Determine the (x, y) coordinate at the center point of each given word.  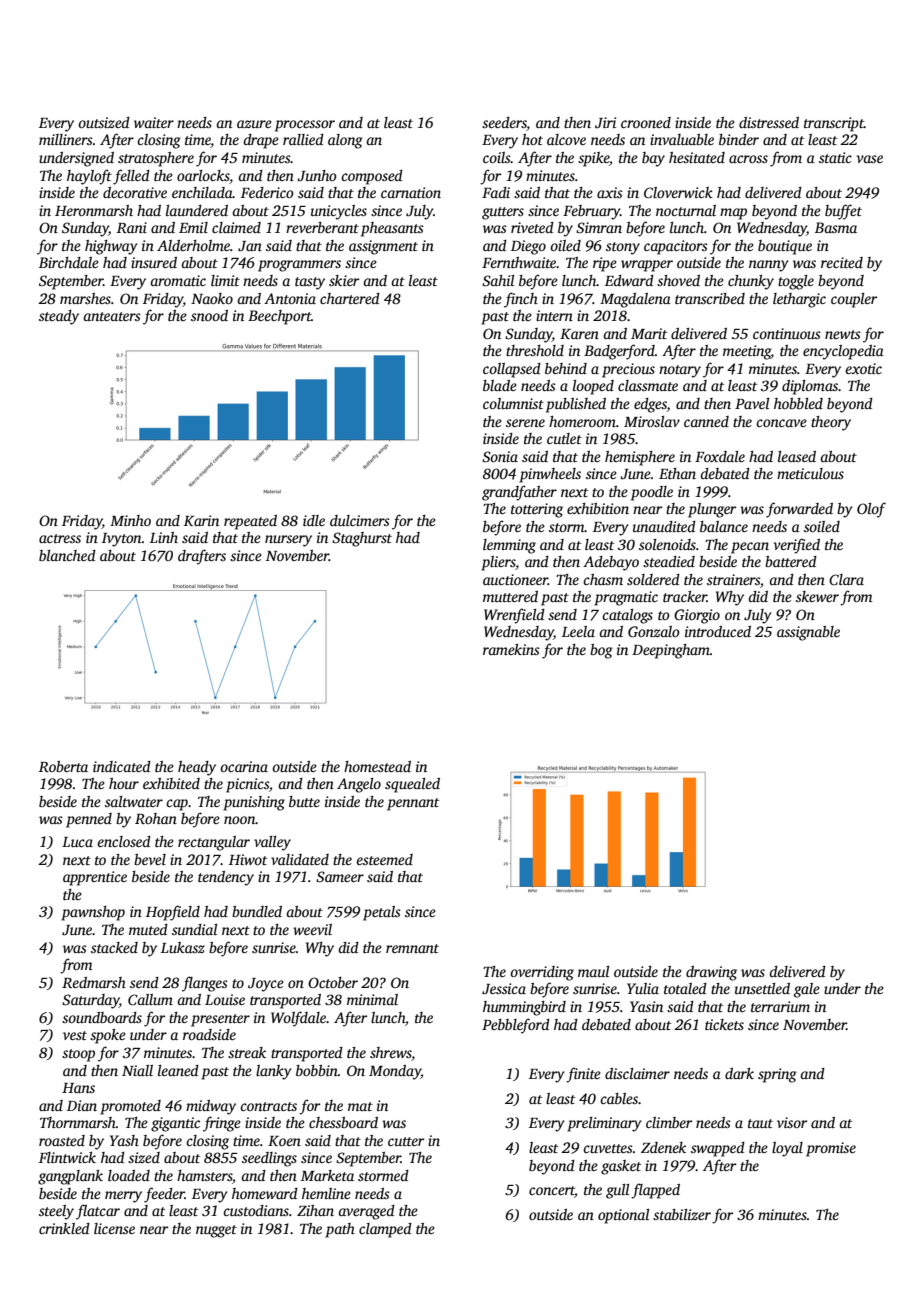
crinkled (64, 1228)
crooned (646, 122)
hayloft (89, 177)
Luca (77, 842)
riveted (532, 227)
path (340, 1230)
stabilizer (682, 1214)
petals (382, 913)
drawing (711, 973)
